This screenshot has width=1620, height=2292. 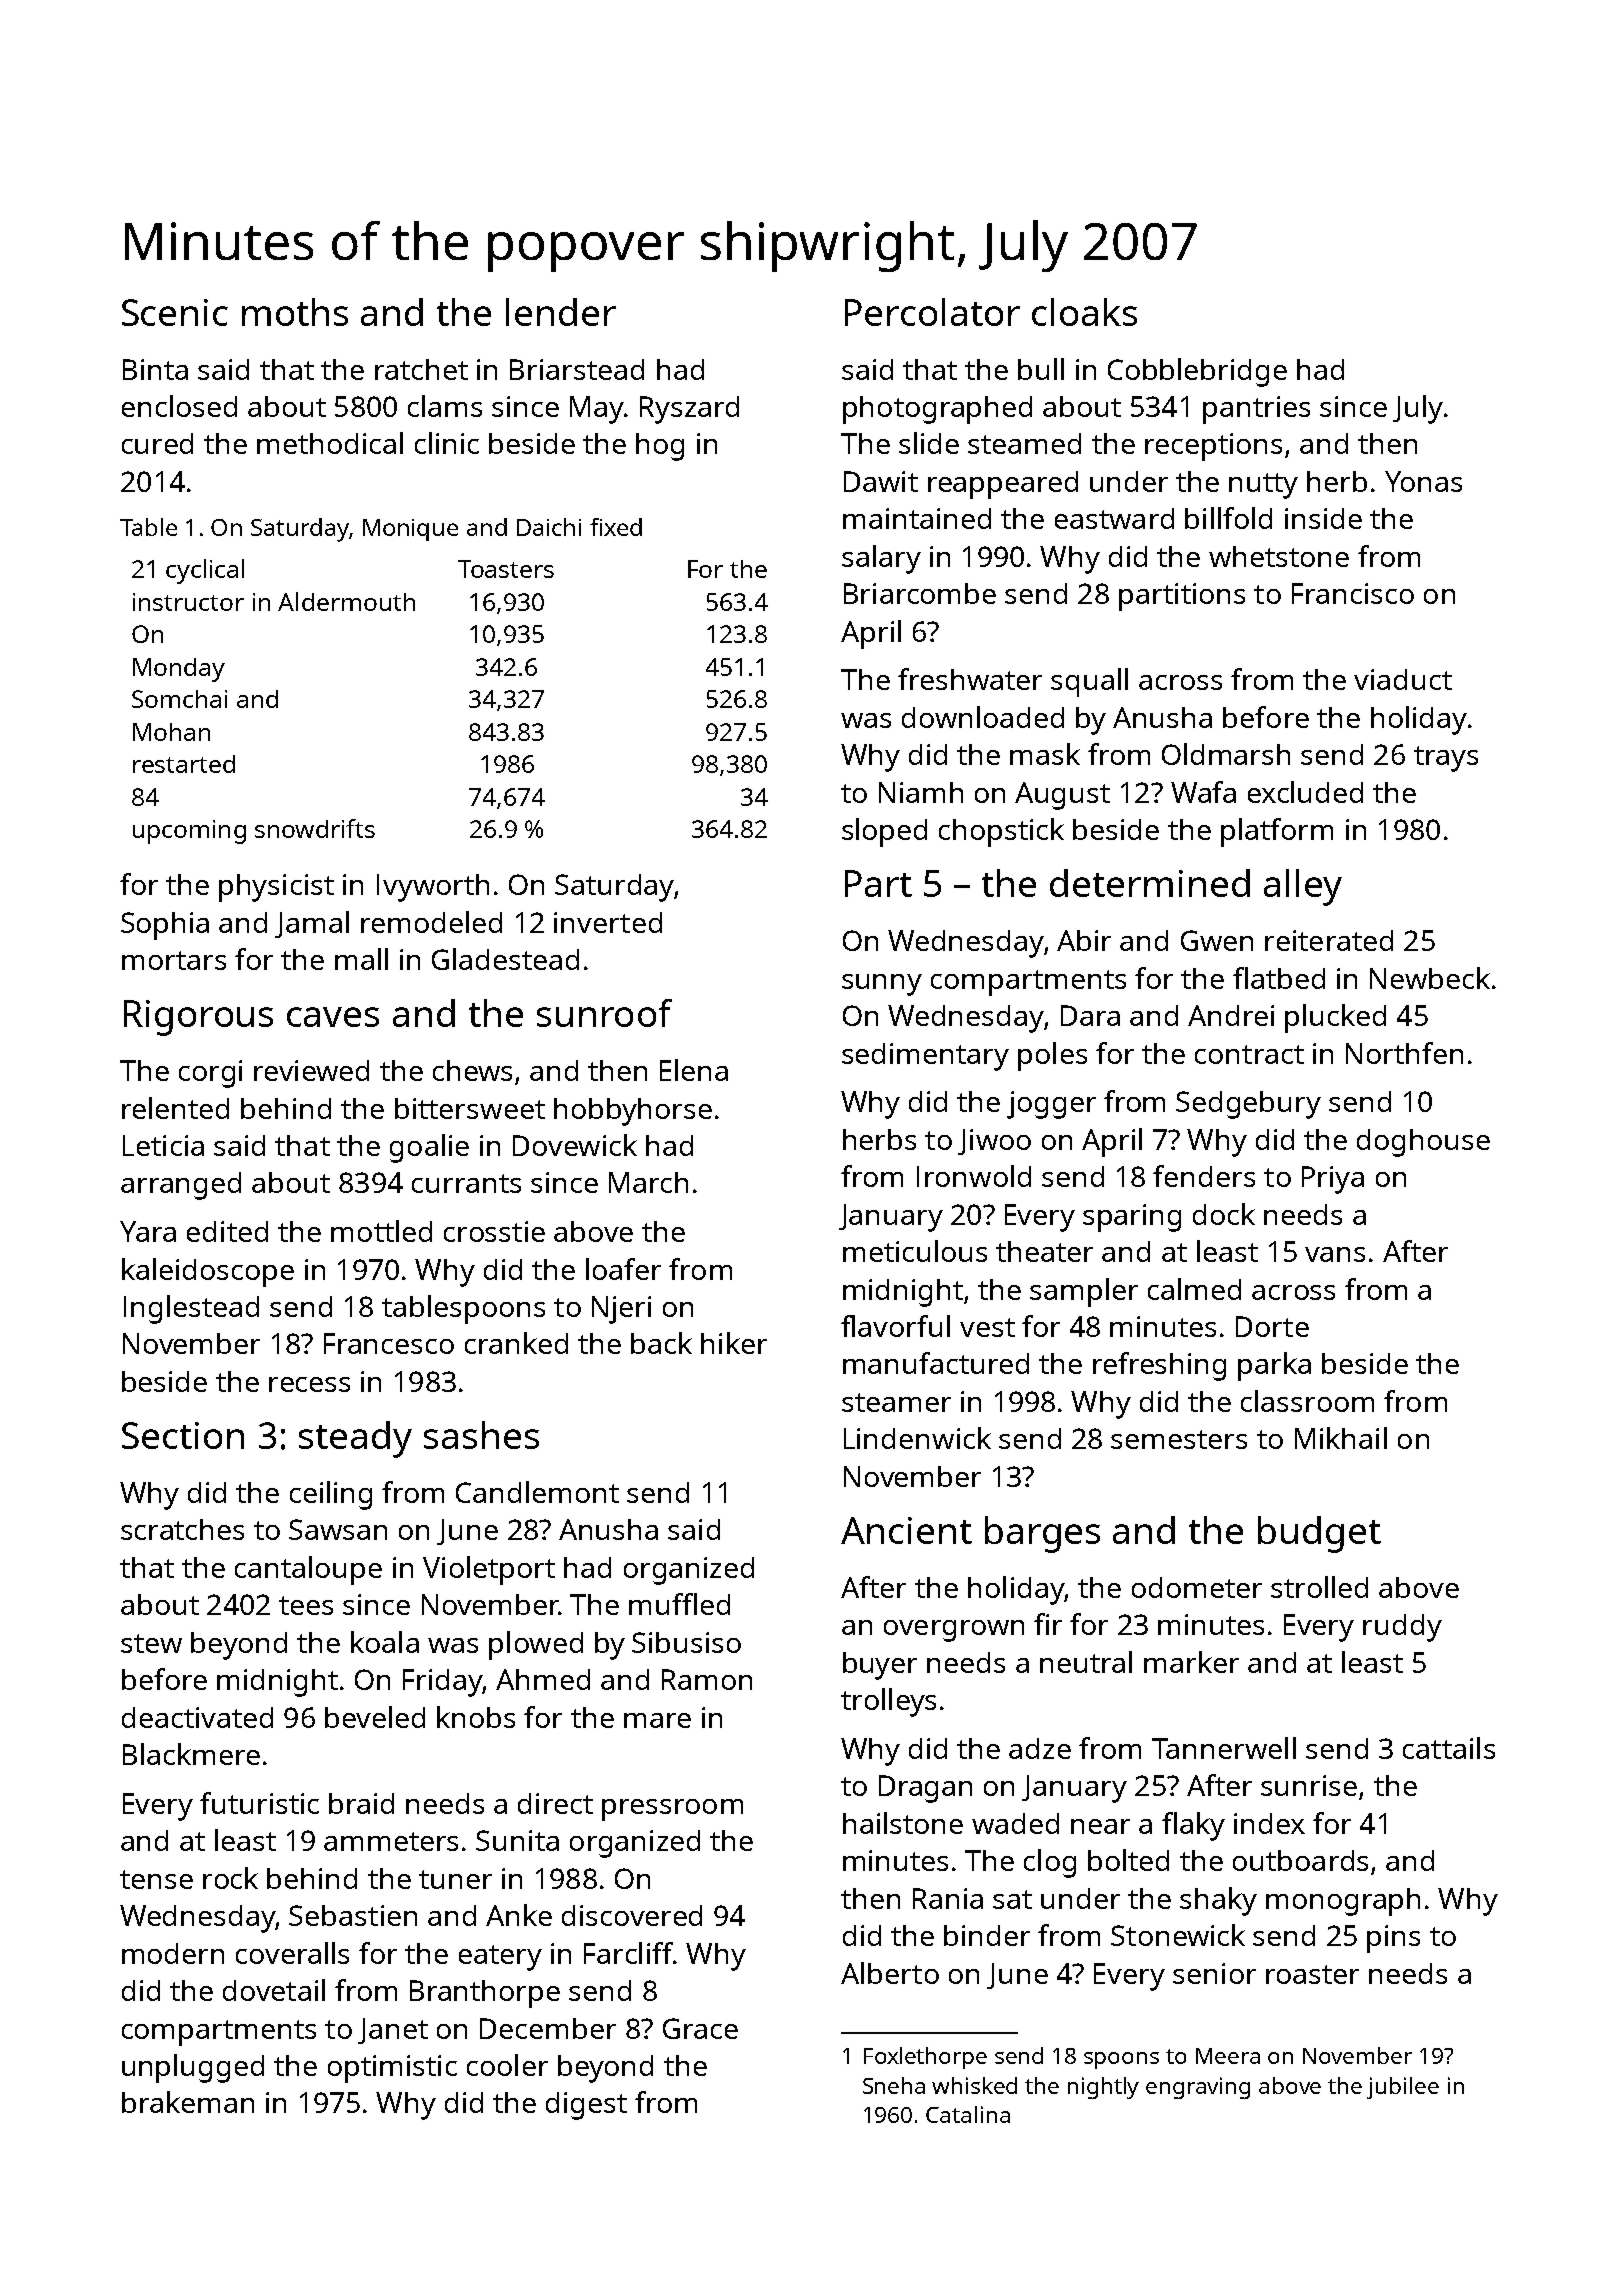 What do you see at coordinates (1132, 1218) in the screenshot?
I see `sparing` at bounding box center [1132, 1218].
